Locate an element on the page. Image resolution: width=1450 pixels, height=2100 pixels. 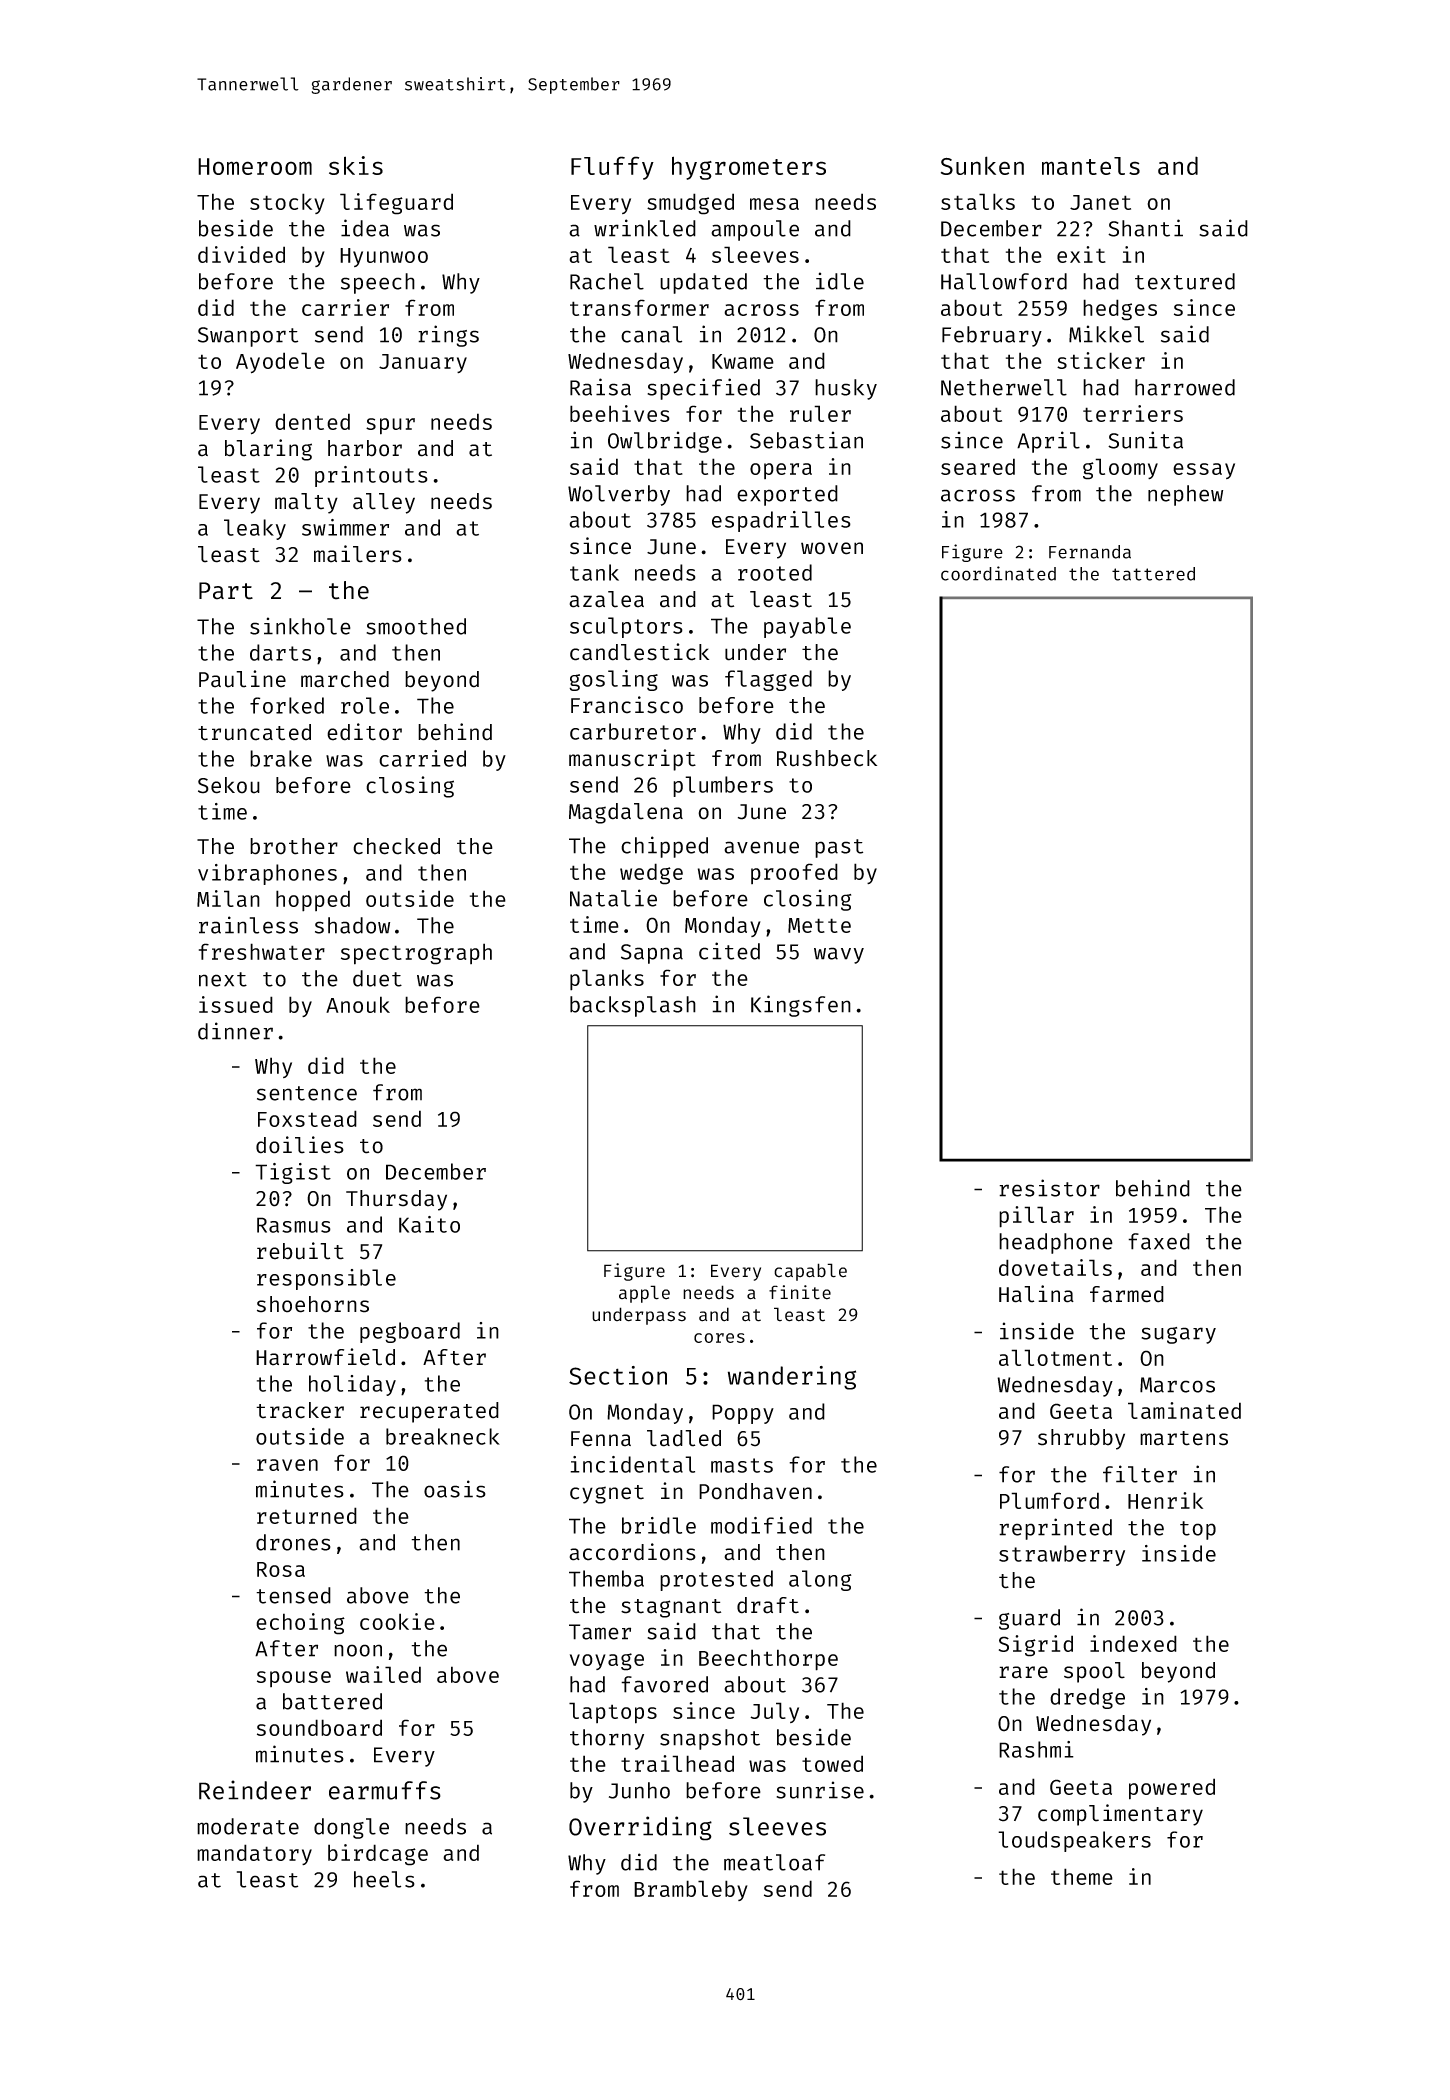
Kingsfen is located at coordinates (801, 1006).
